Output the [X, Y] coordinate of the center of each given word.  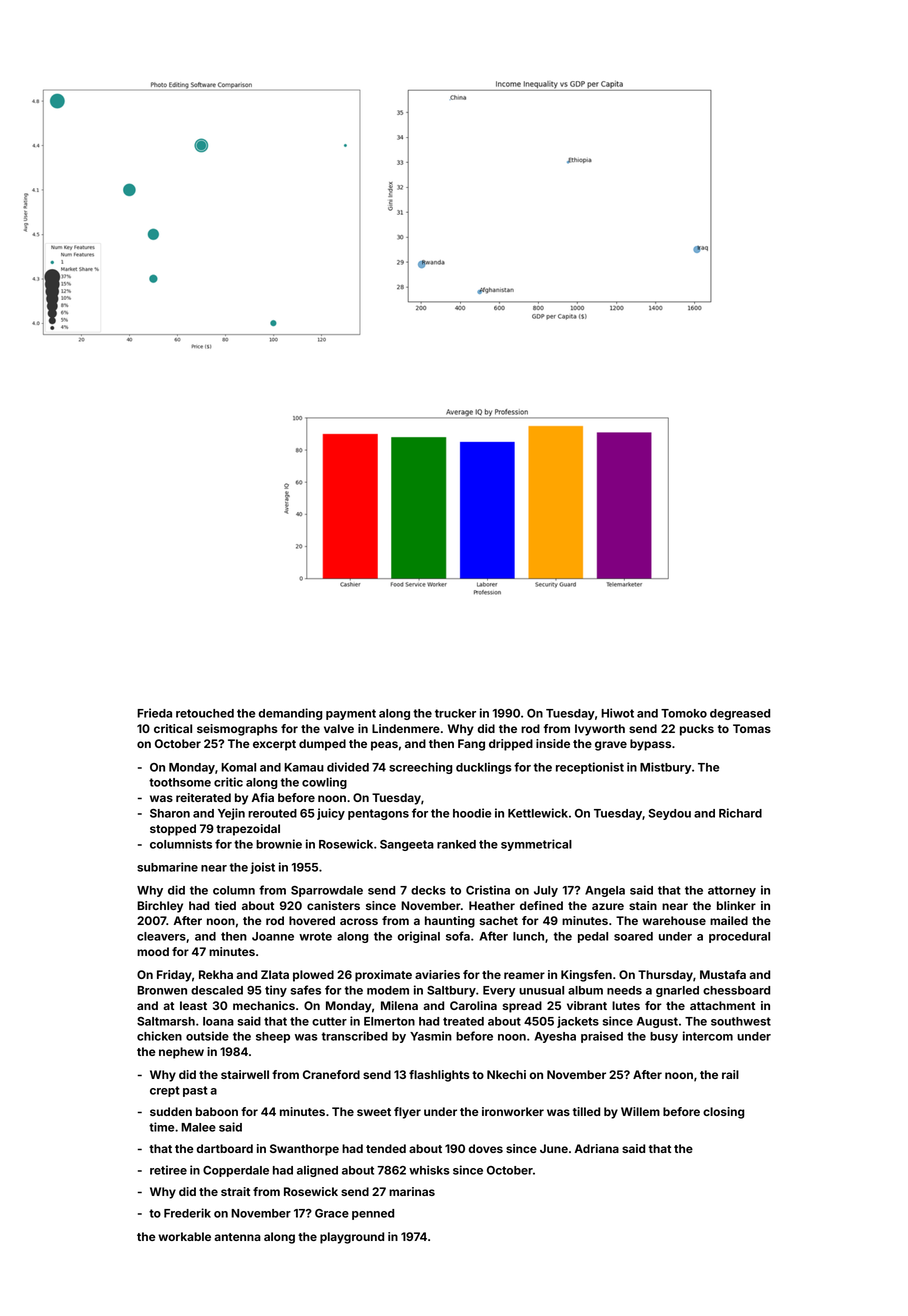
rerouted [272, 813]
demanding [290, 714]
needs [624, 990]
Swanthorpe [304, 1150]
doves [486, 1148]
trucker [455, 713]
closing [724, 1113]
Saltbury [451, 991]
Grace [332, 1213]
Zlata [275, 974]
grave [611, 746]
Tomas [752, 728]
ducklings [484, 768]
